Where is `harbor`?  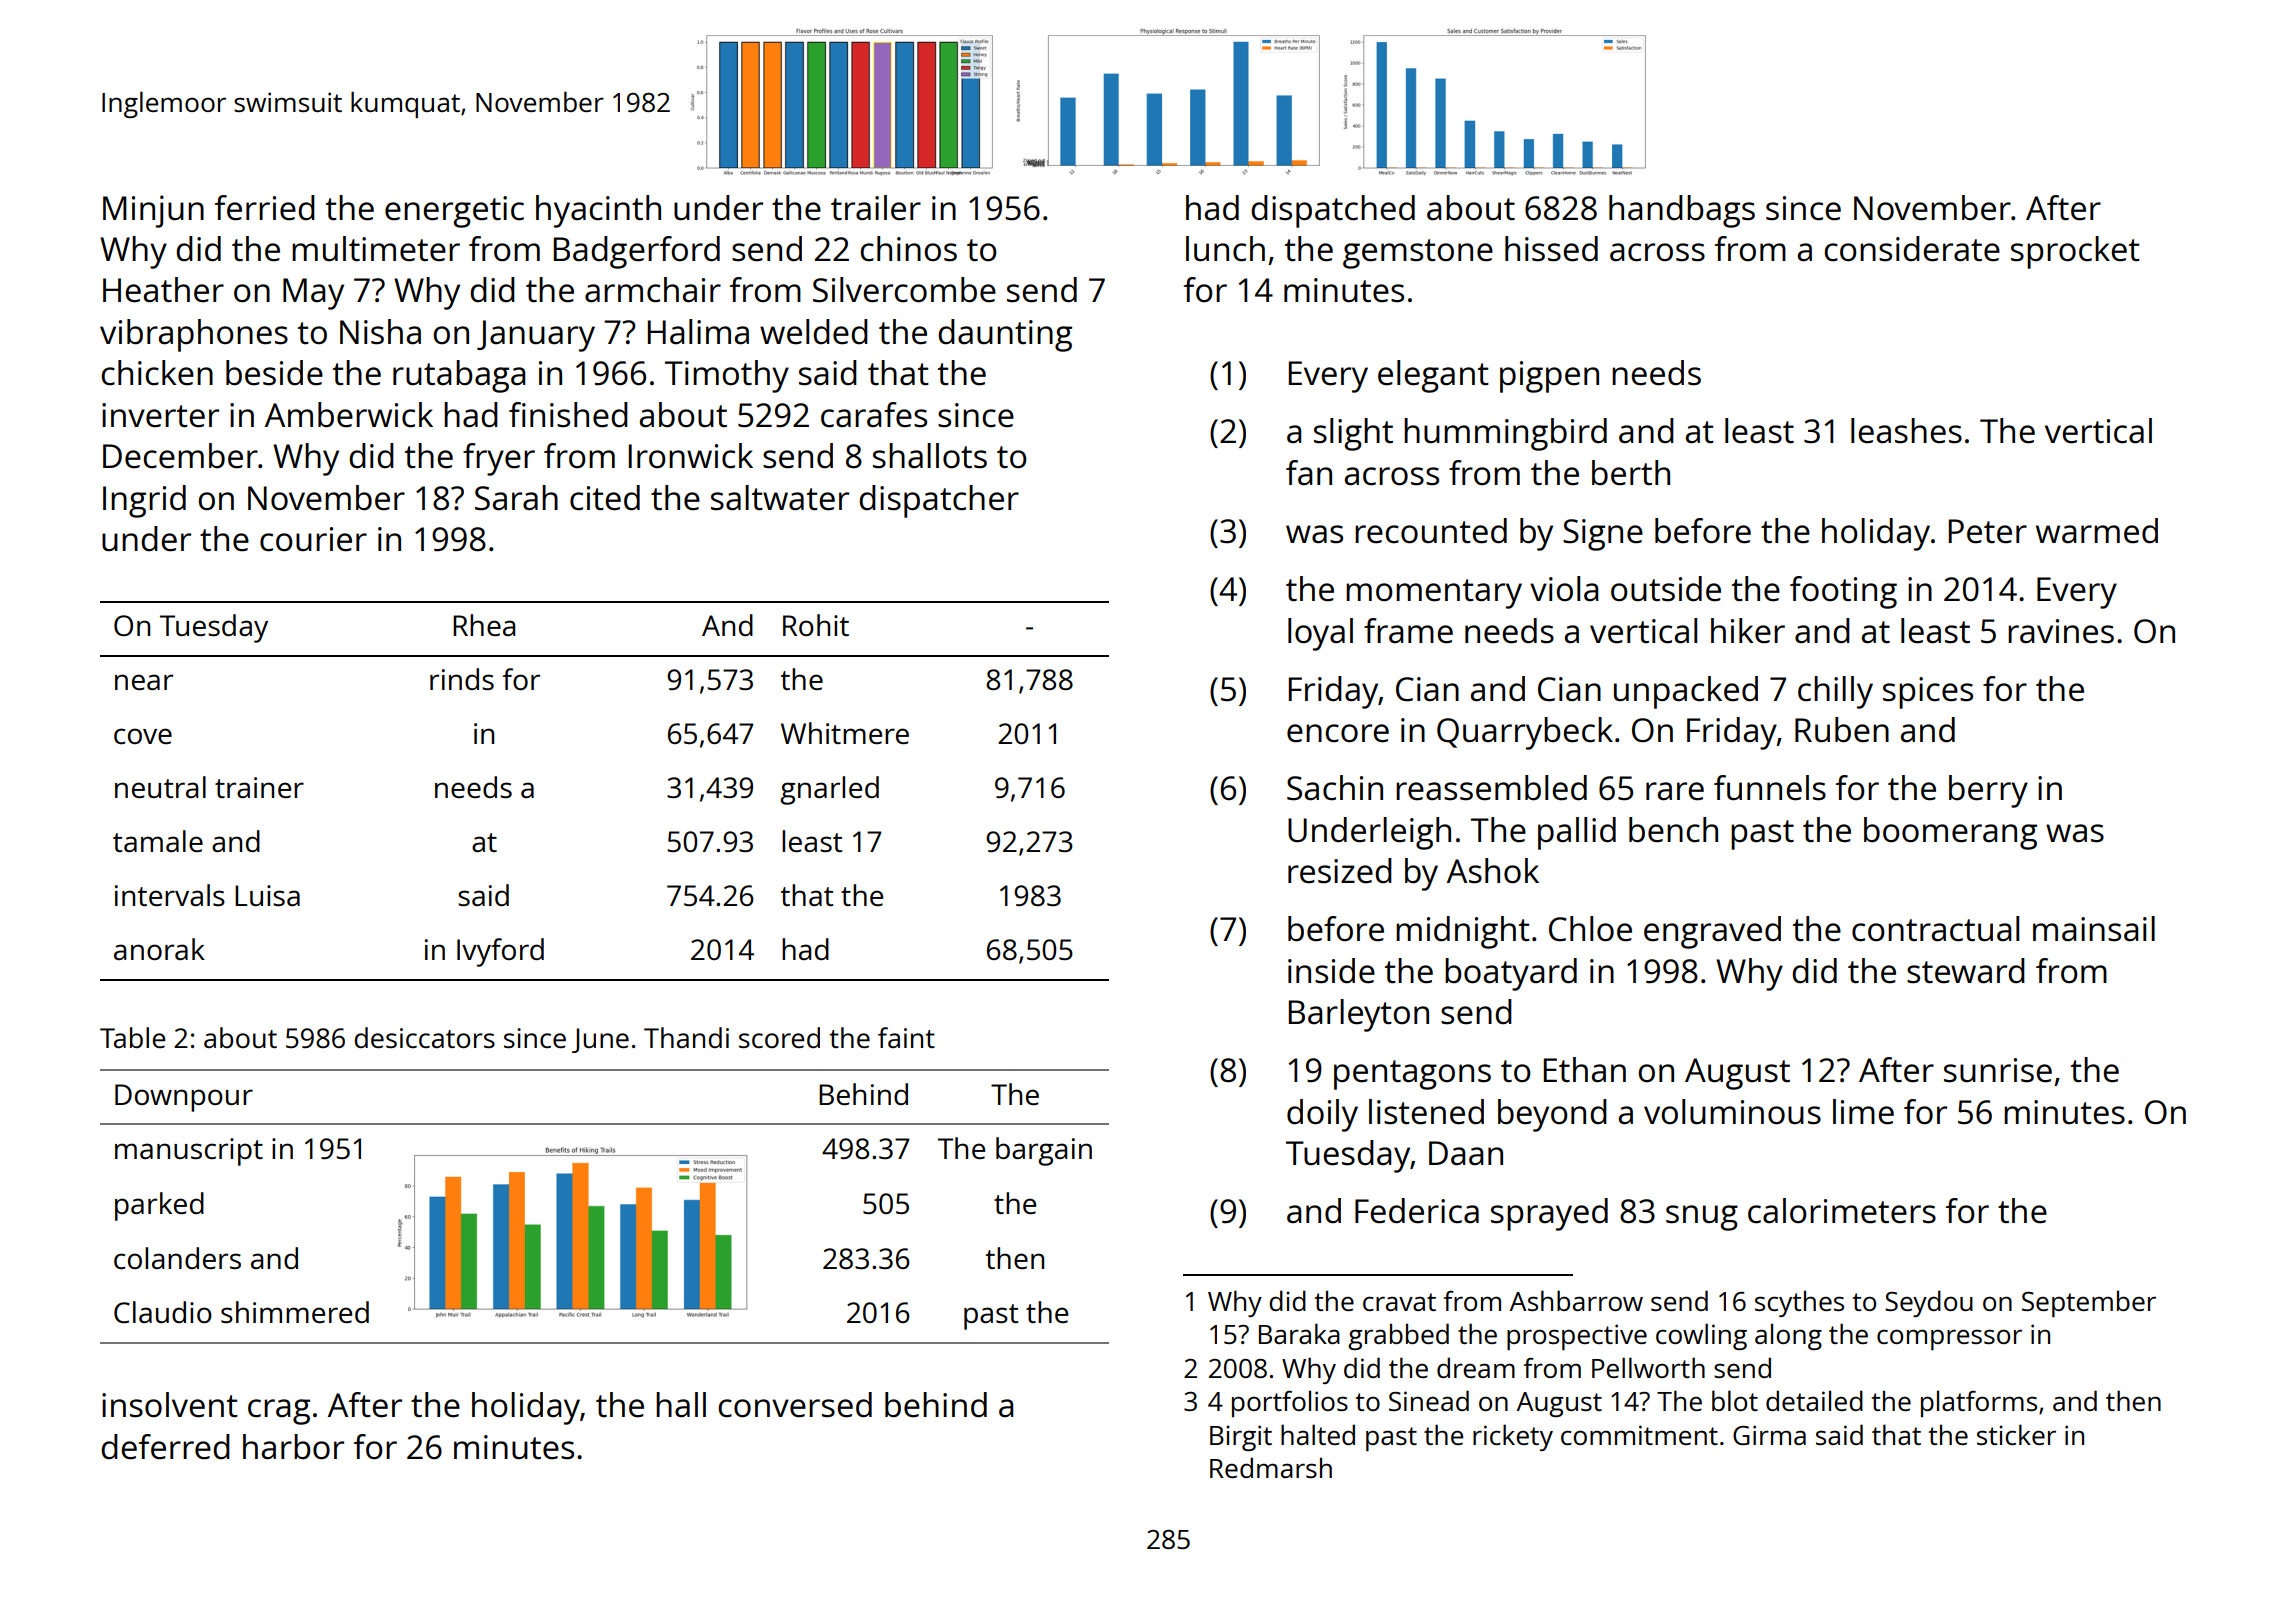
harbor is located at coordinates (293, 1447).
